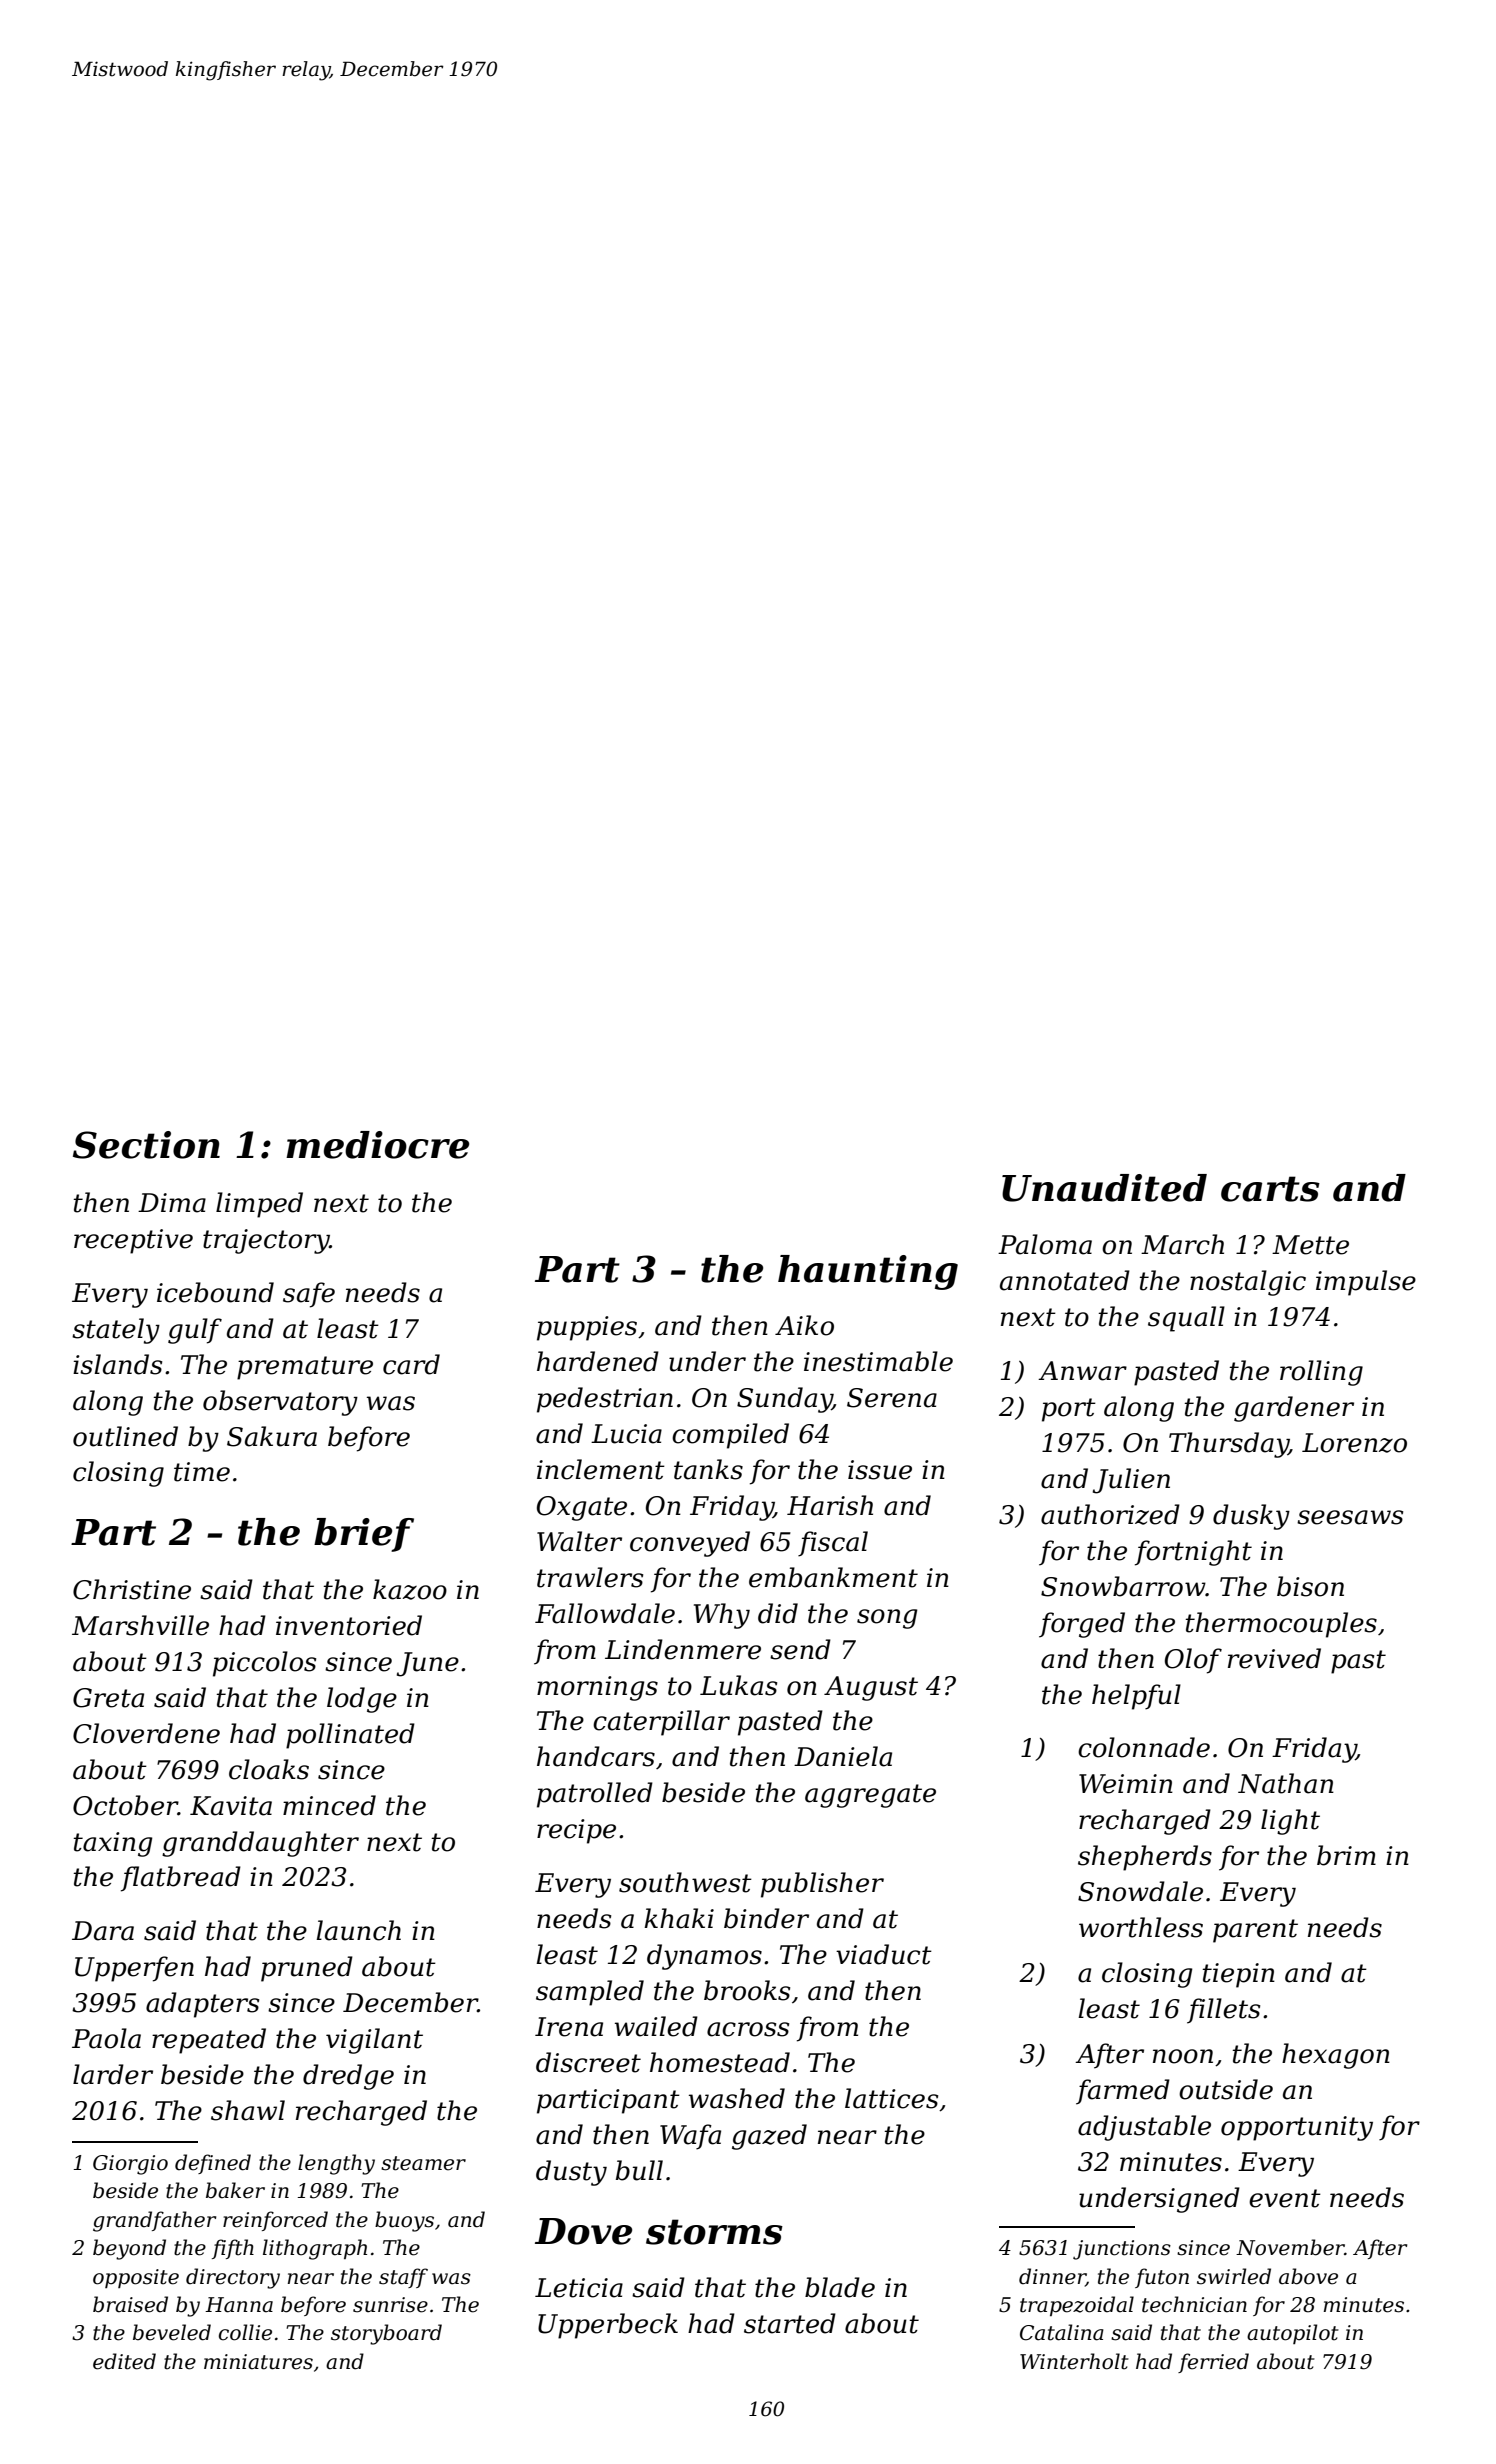 This screenshot has width=1496, height=2464. What do you see at coordinates (1193, 1661) in the screenshot?
I see `Olof` at bounding box center [1193, 1661].
